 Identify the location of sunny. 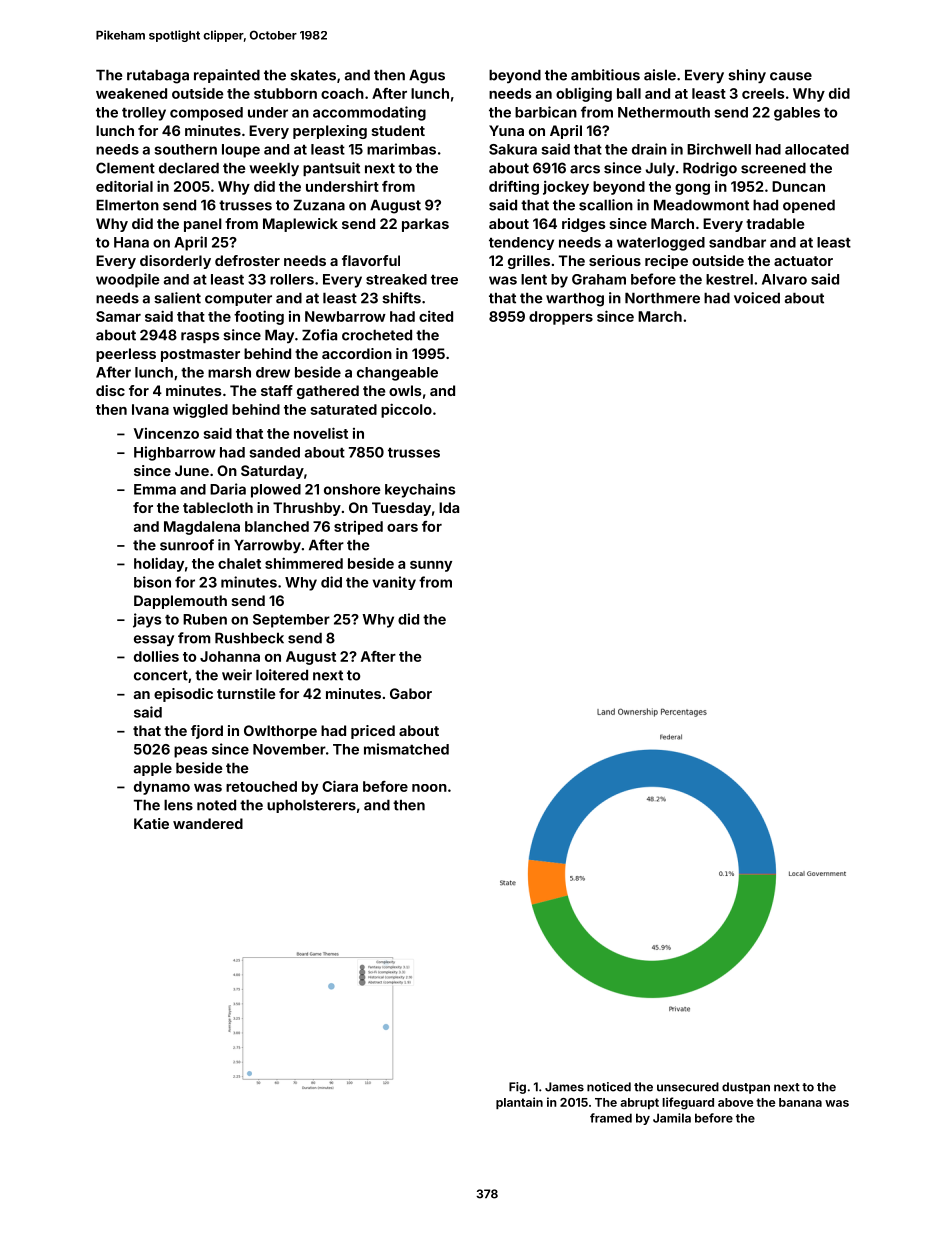
(431, 566).
